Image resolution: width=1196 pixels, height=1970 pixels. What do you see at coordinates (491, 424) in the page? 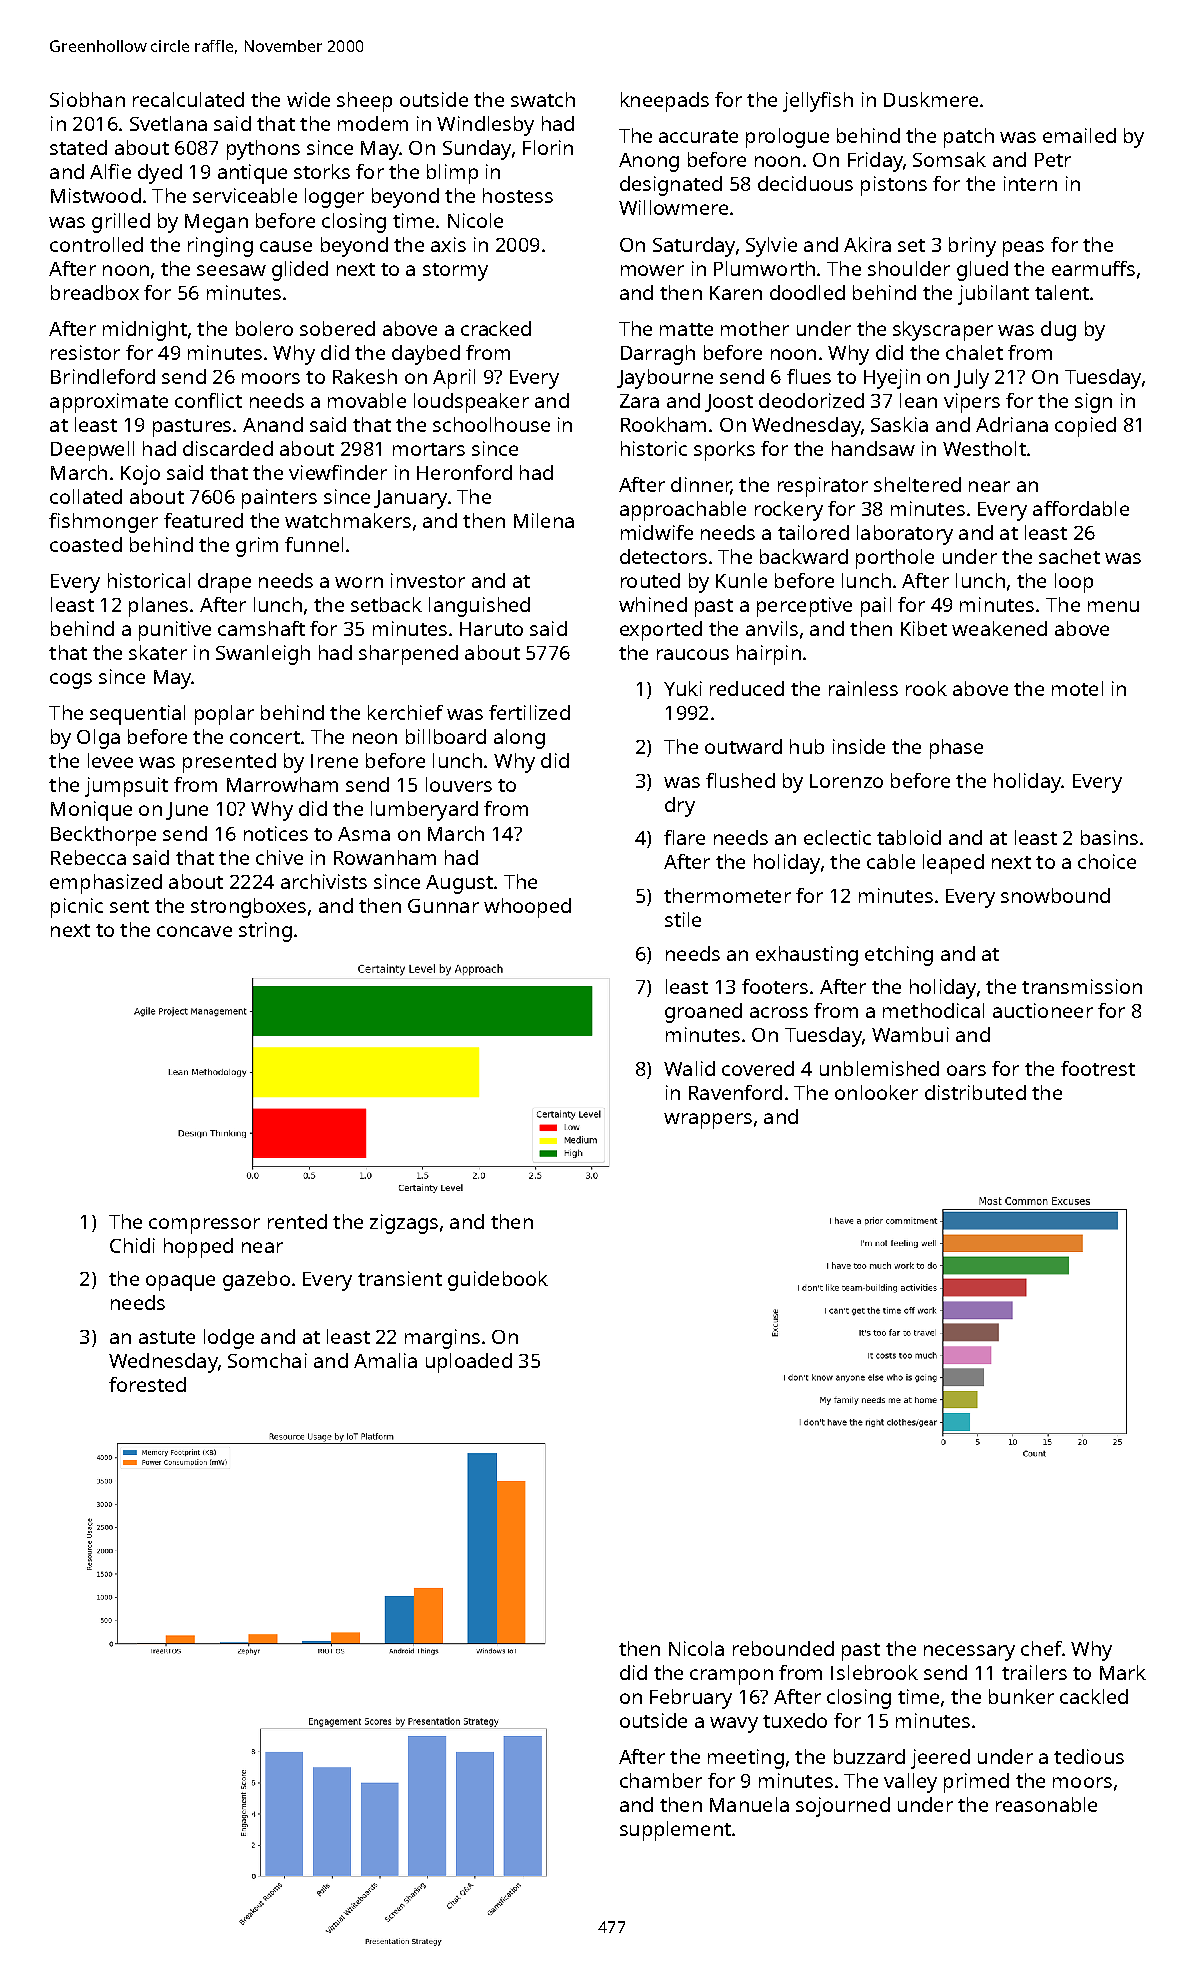
I see `schoolhouse` at bounding box center [491, 424].
